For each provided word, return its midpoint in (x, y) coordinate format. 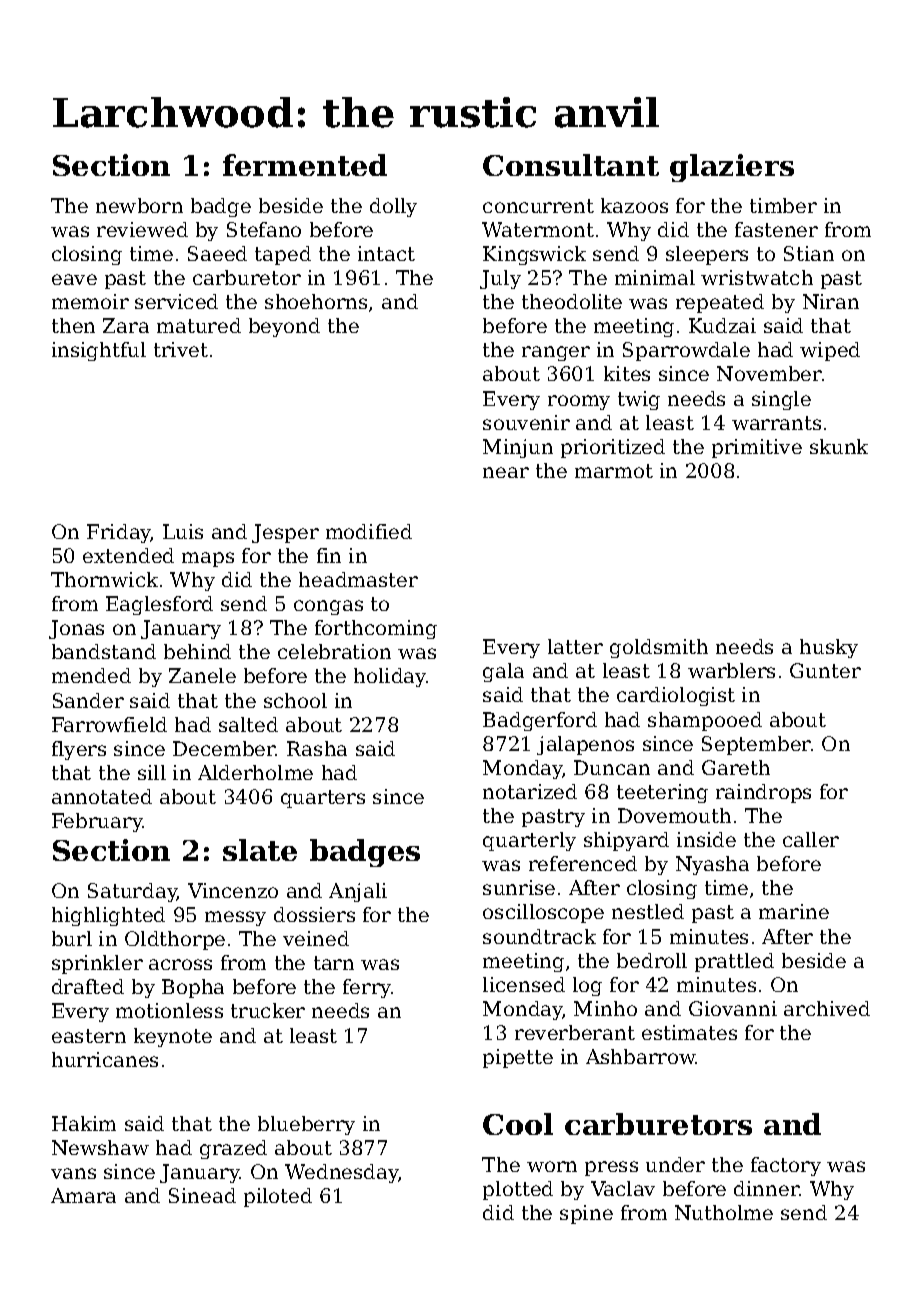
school (295, 700)
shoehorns (316, 301)
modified (369, 531)
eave (74, 279)
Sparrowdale (686, 351)
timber (783, 205)
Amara (83, 1195)
